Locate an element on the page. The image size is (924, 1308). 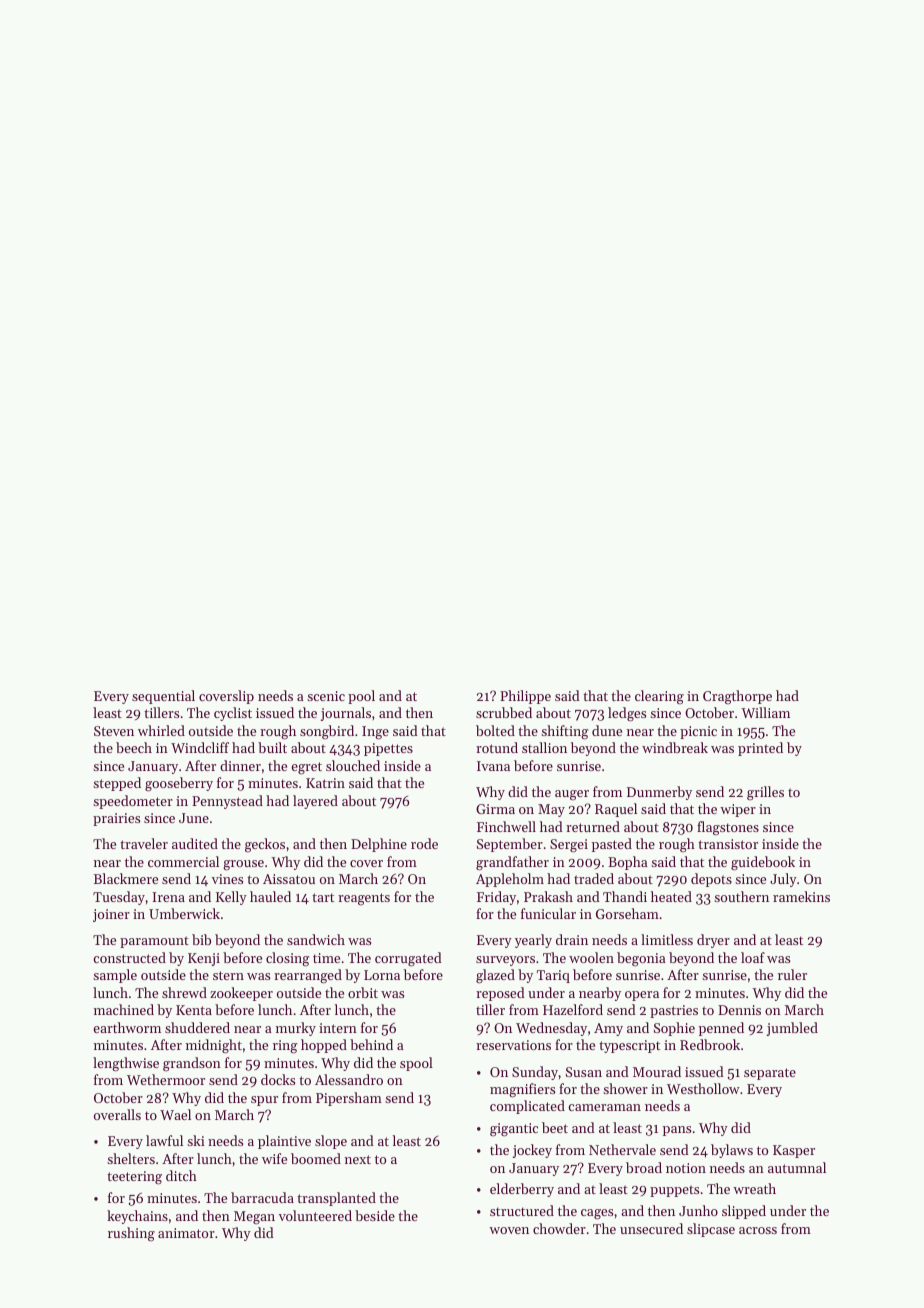
corrugated is located at coordinates (408, 959).
